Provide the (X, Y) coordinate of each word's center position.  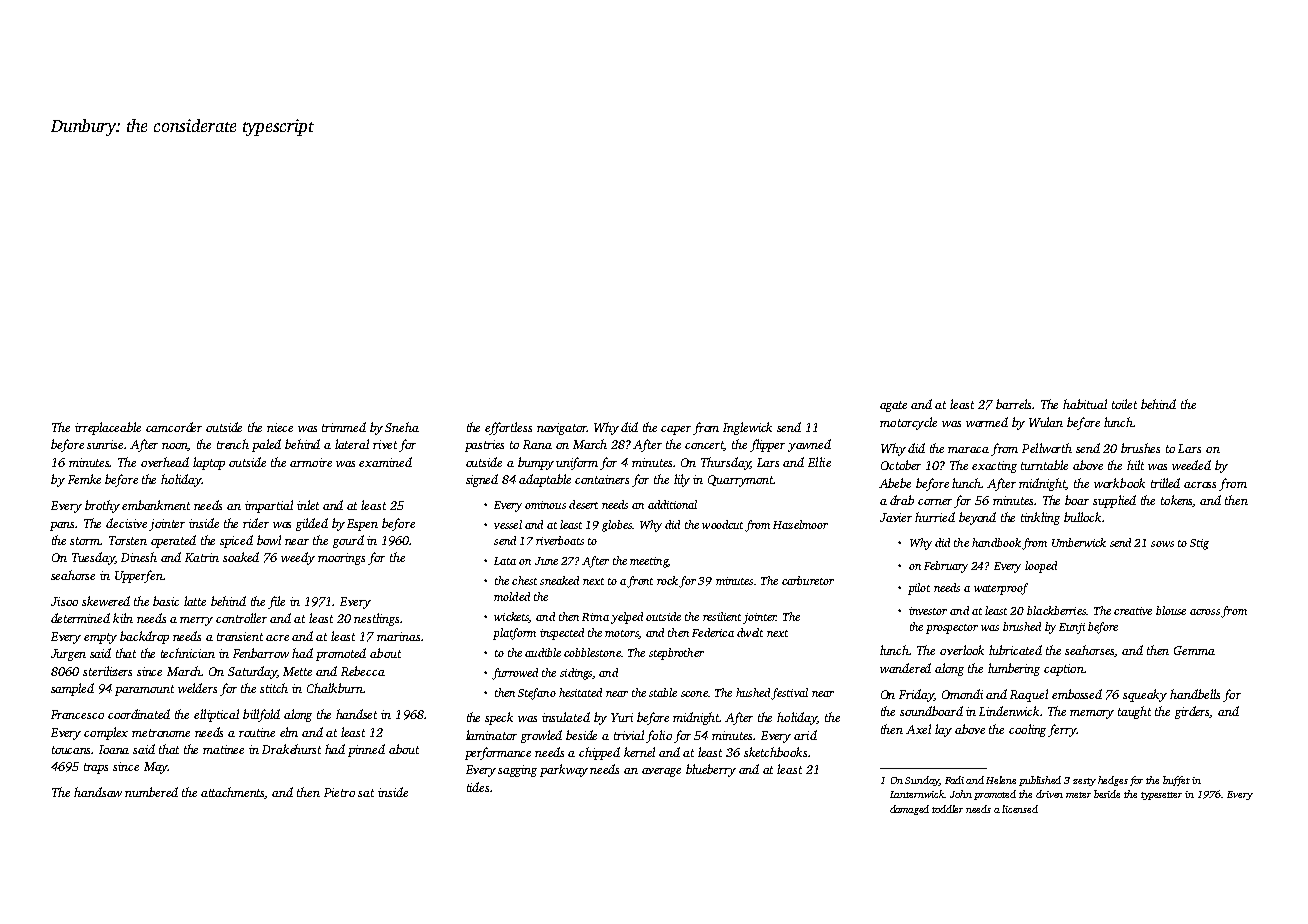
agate (893, 406)
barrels (1014, 404)
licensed (1020, 809)
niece (280, 427)
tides (478, 787)
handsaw (98, 792)
